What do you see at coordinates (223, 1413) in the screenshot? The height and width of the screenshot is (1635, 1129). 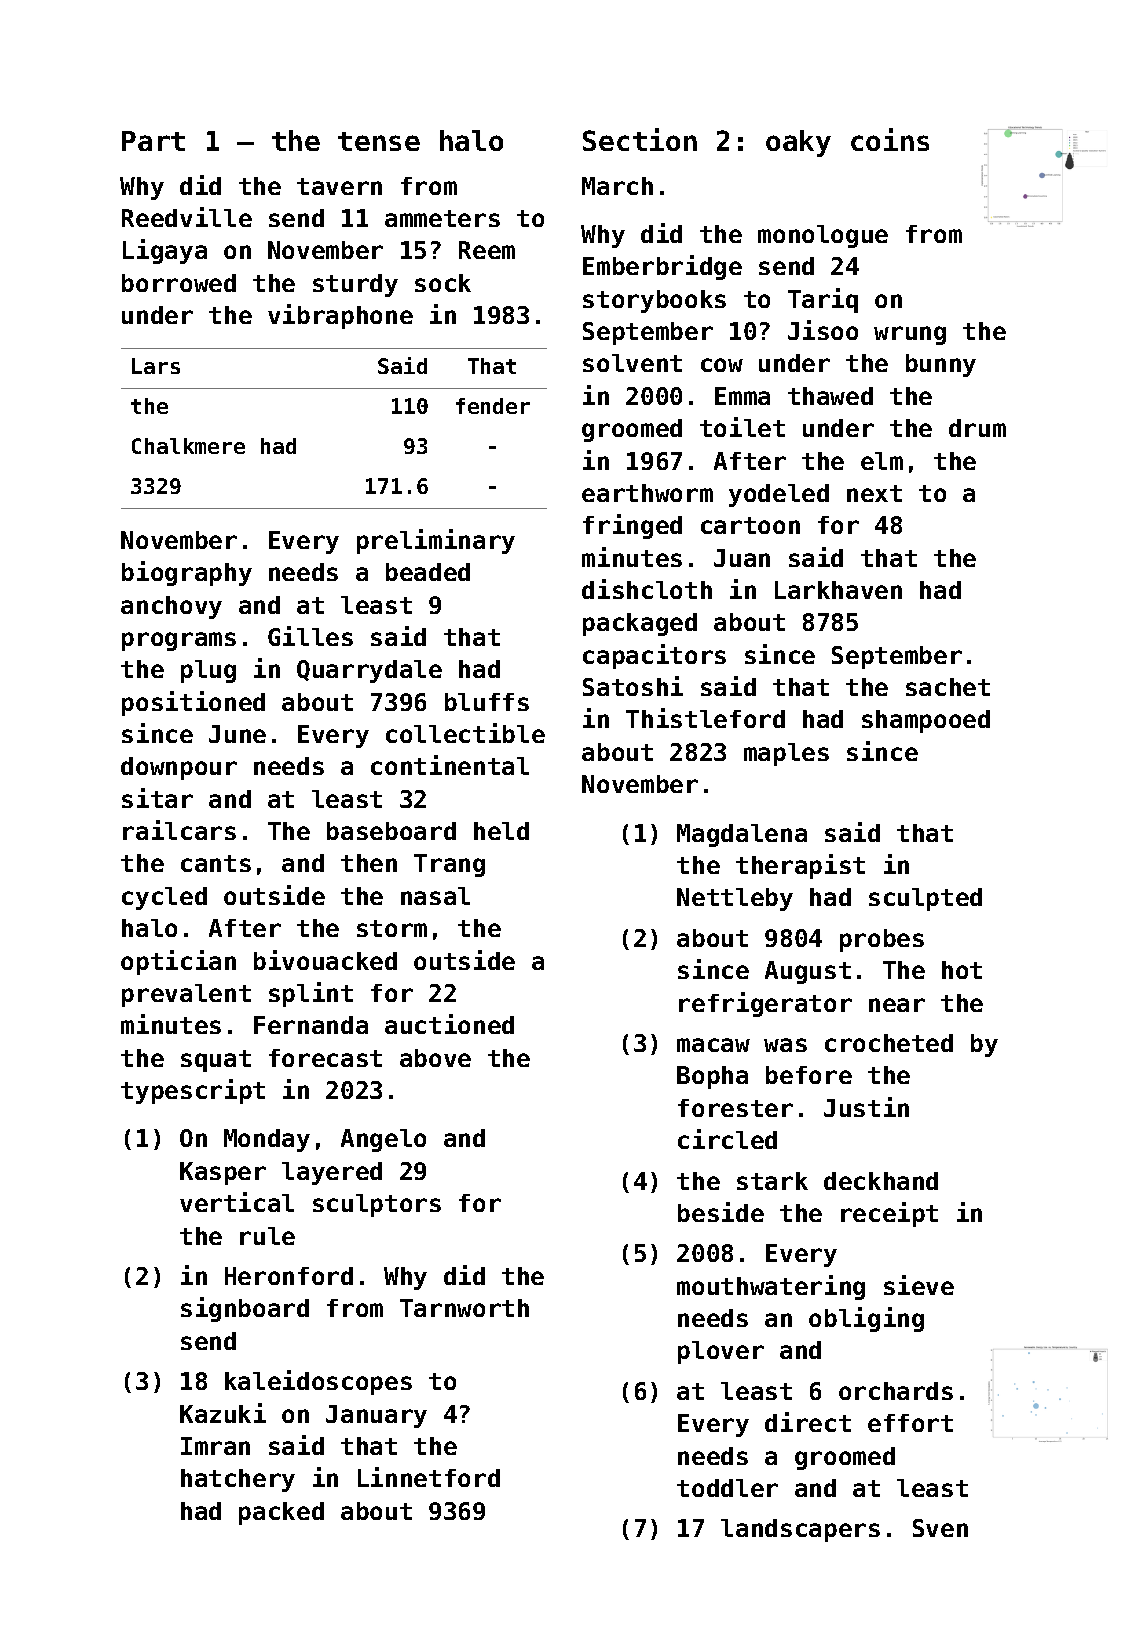 I see `Kazuki` at bounding box center [223, 1413].
